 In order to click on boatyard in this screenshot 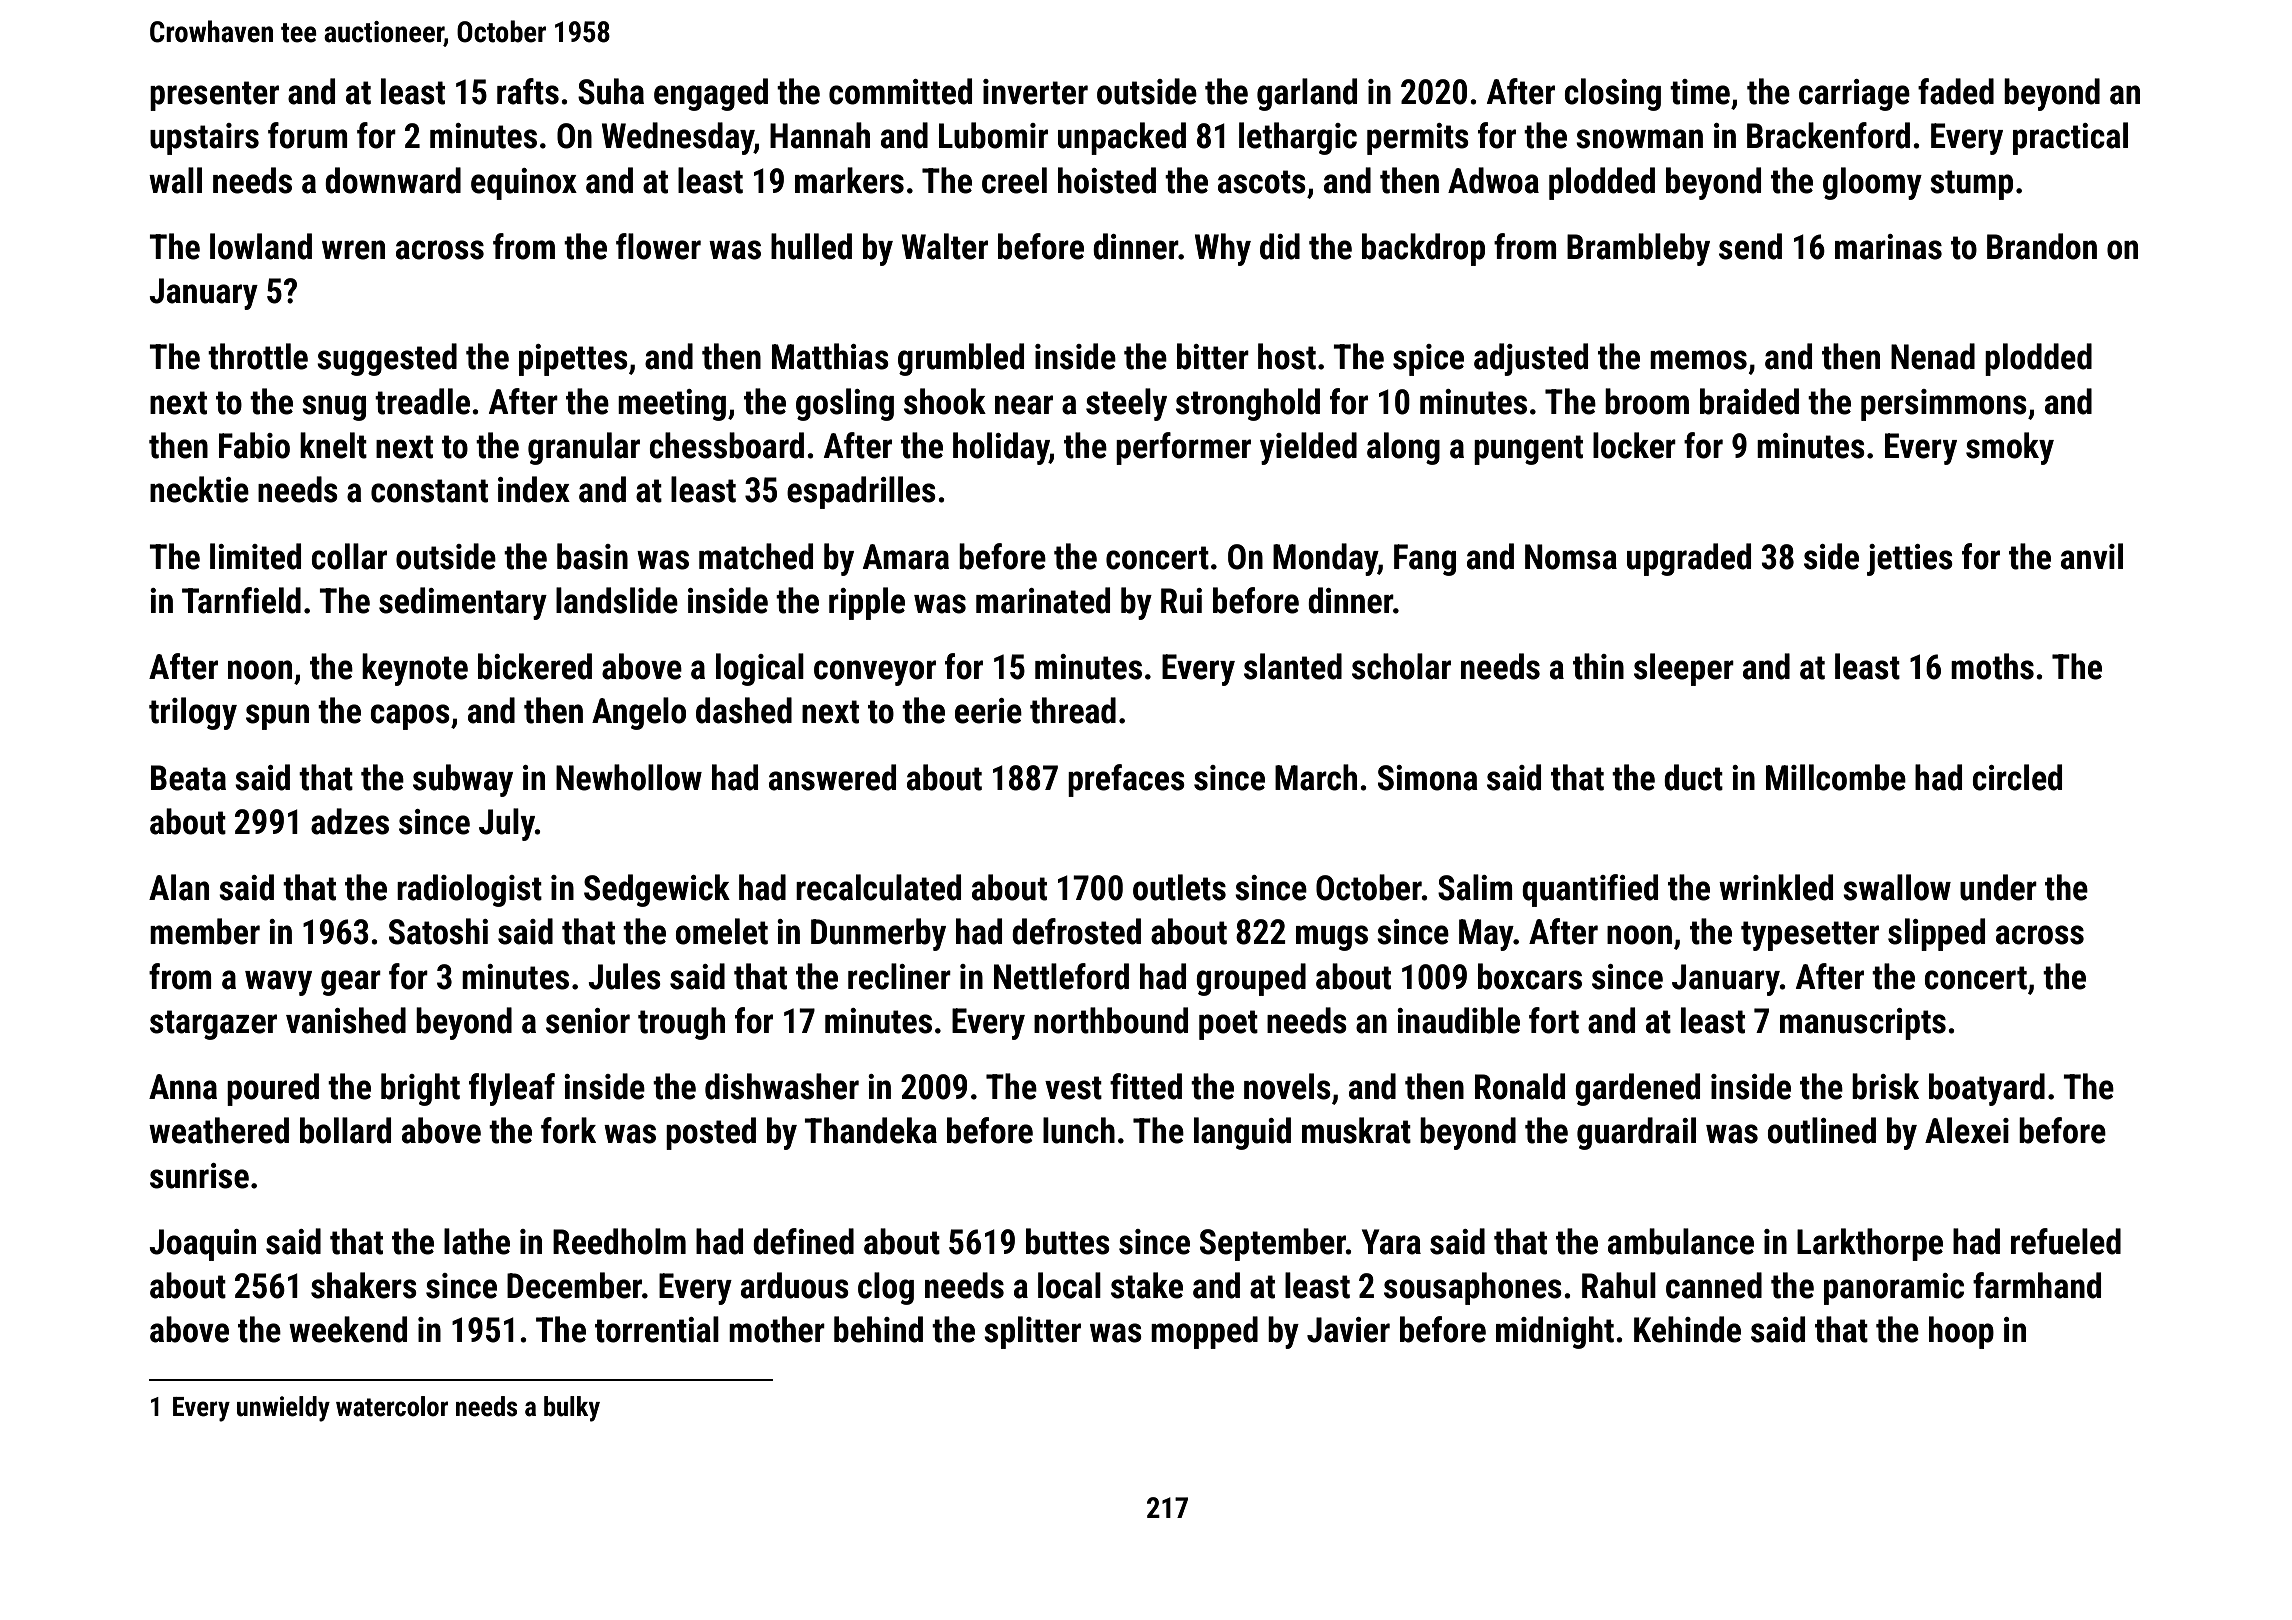, I will do `click(1987, 1089)`.
